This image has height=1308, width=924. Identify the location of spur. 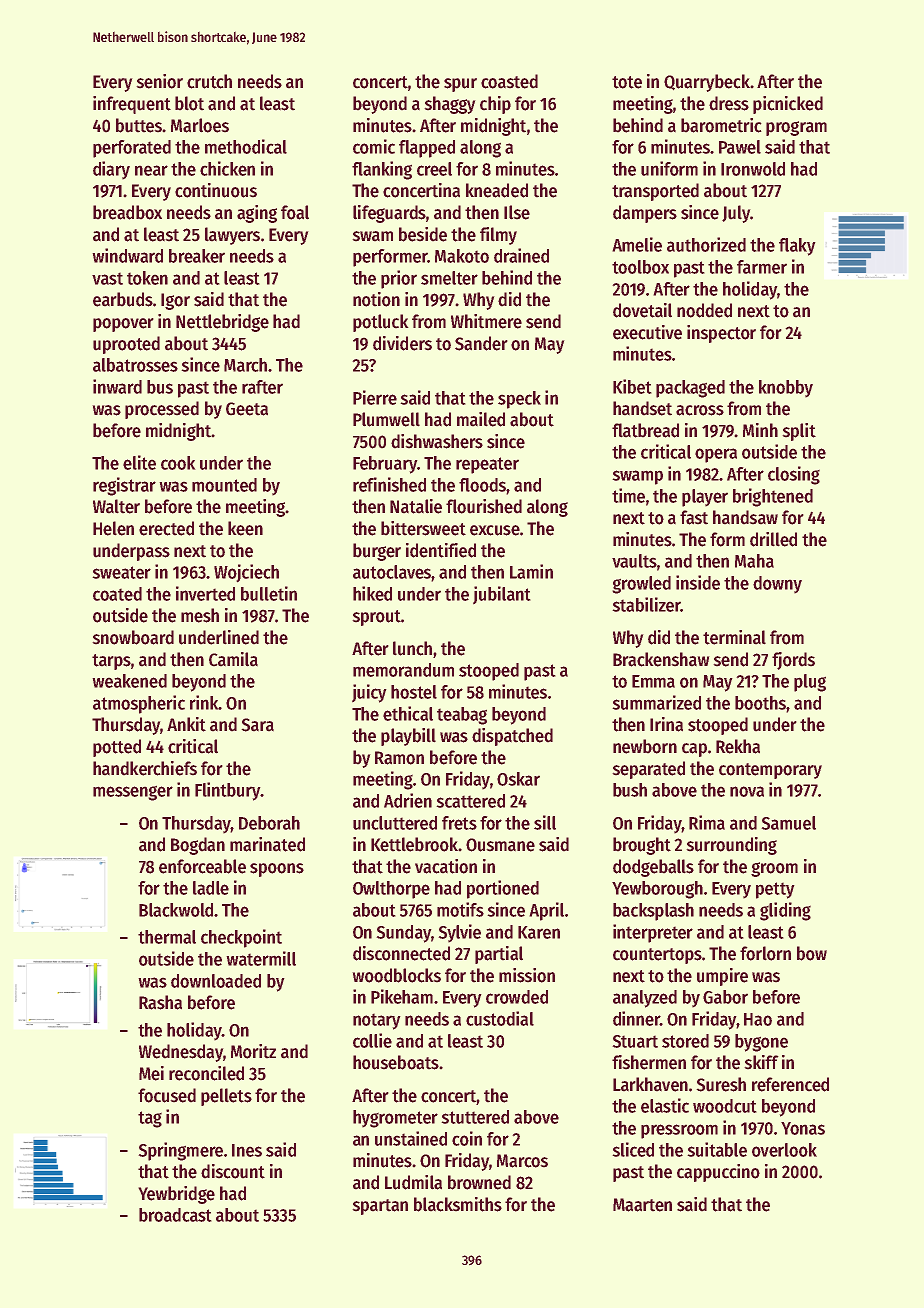
(460, 85).
